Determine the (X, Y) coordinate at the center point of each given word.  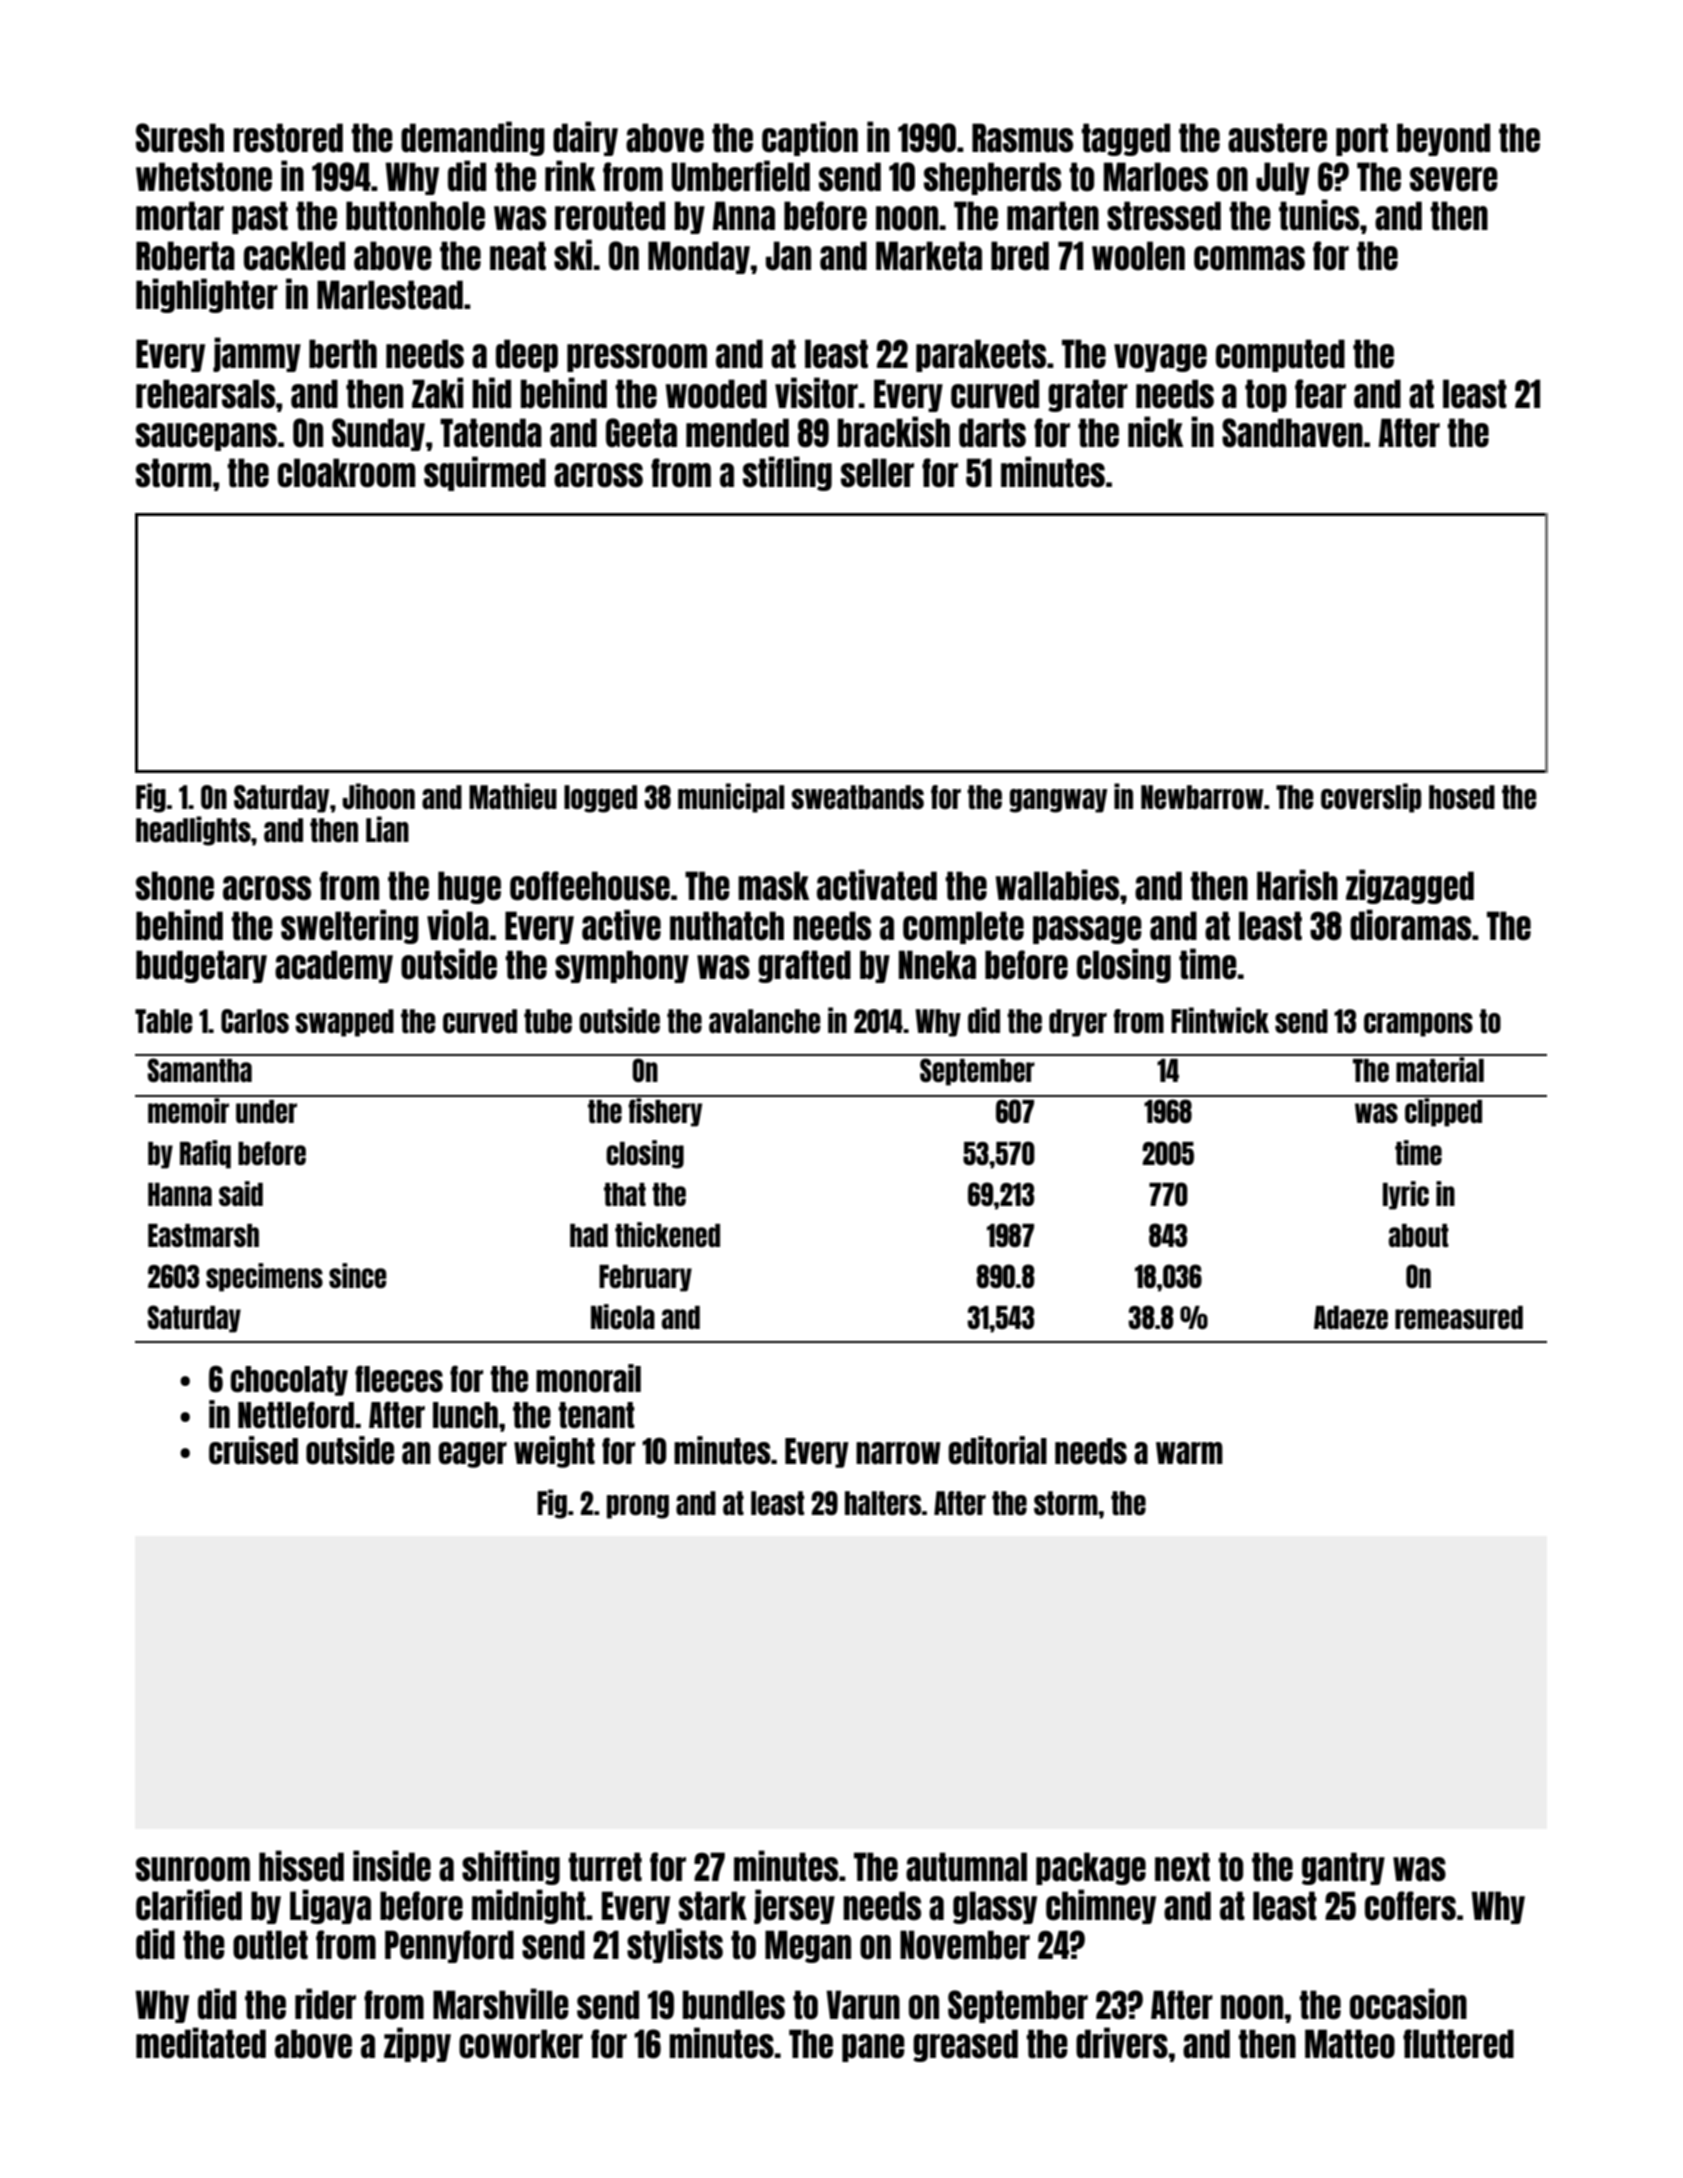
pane (873, 2048)
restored (288, 138)
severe (1454, 179)
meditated (201, 2043)
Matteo (1350, 2044)
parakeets (981, 355)
